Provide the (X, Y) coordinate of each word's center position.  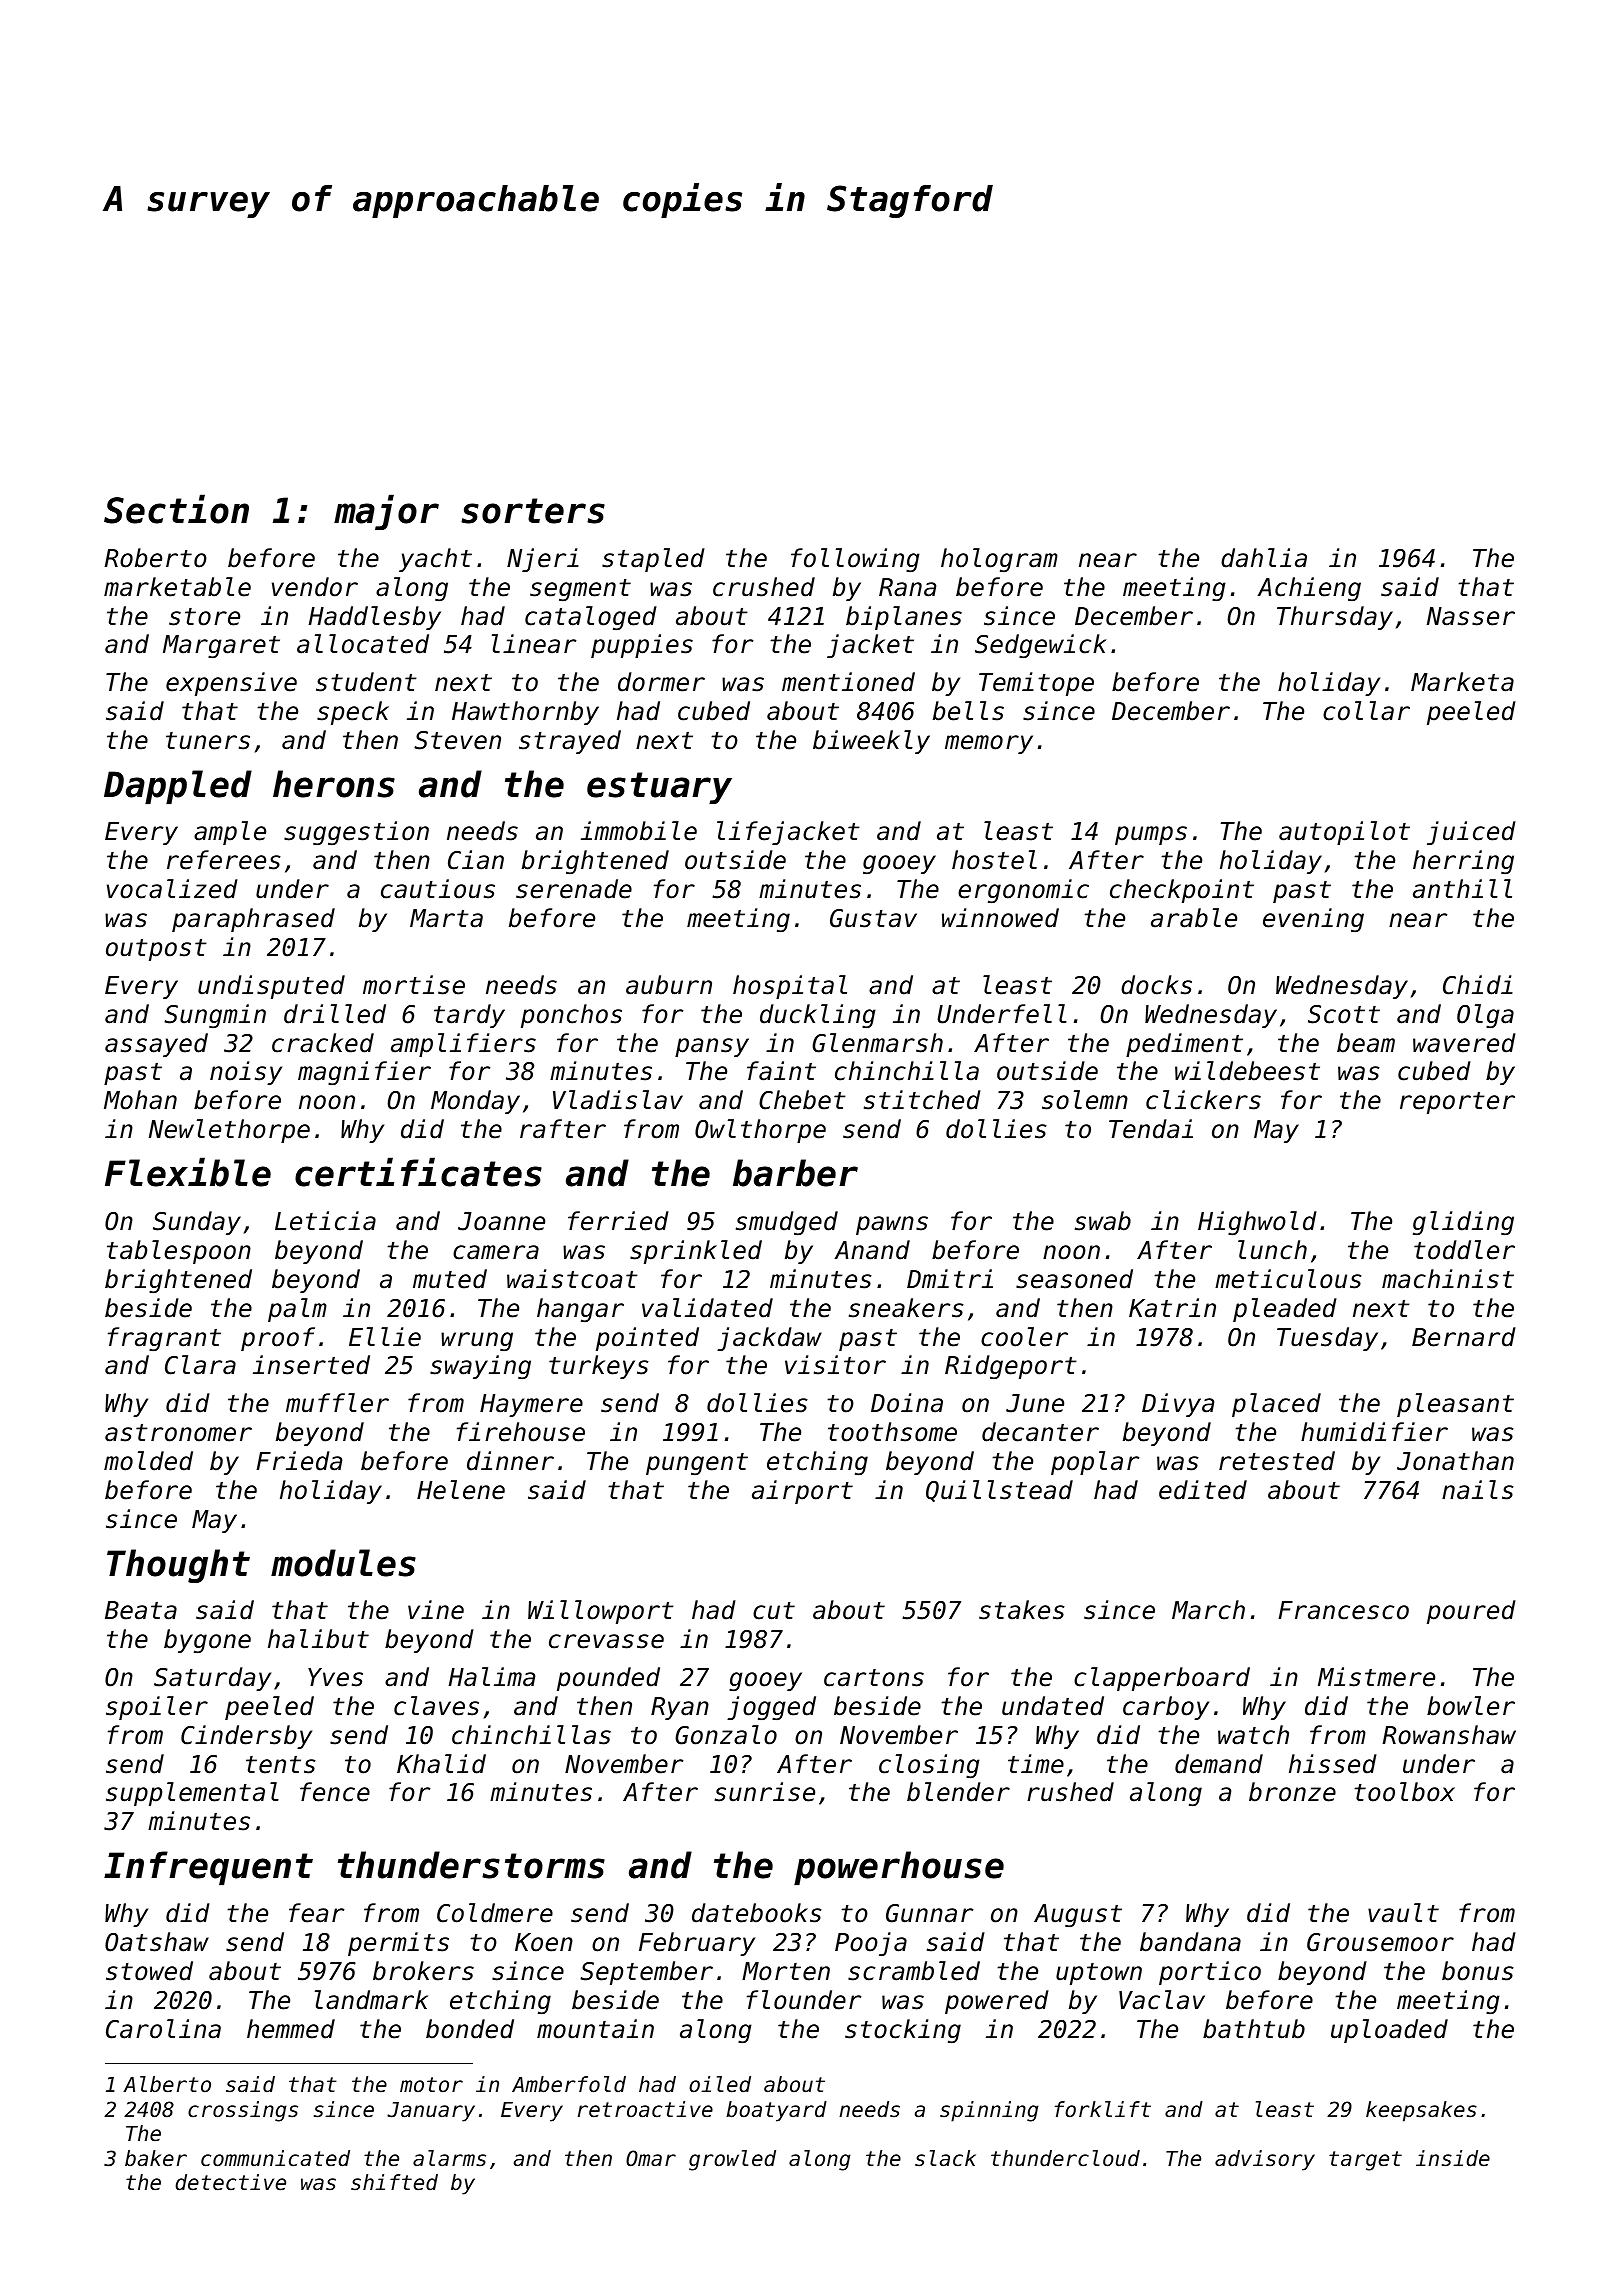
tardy (469, 1016)
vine (436, 1610)
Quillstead (999, 1491)
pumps (1151, 835)
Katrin (1172, 1308)
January (431, 2112)
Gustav (873, 918)
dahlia (1264, 558)
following (855, 560)
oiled (720, 2084)
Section (176, 509)
